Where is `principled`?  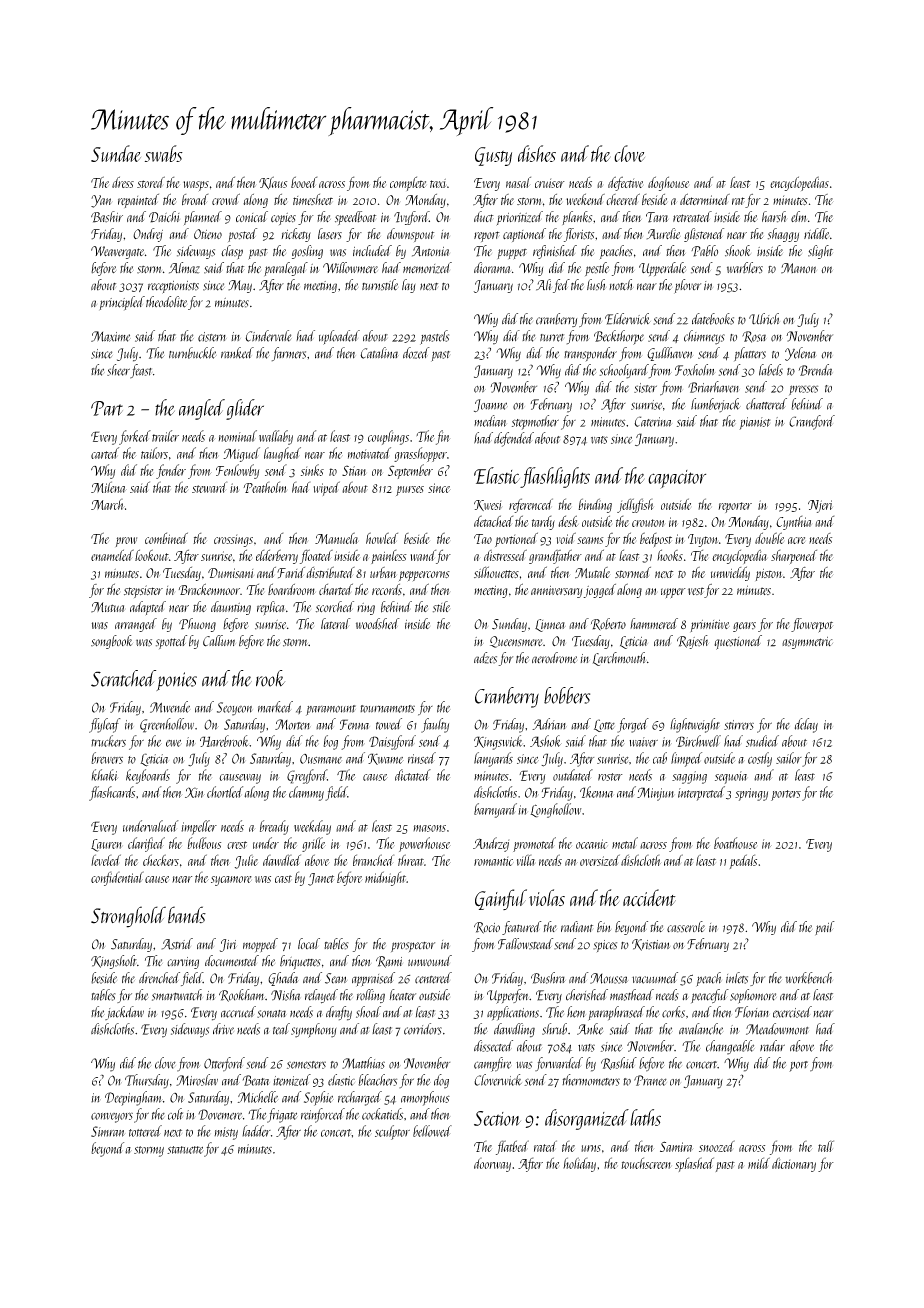 principled is located at coordinates (122, 303).
